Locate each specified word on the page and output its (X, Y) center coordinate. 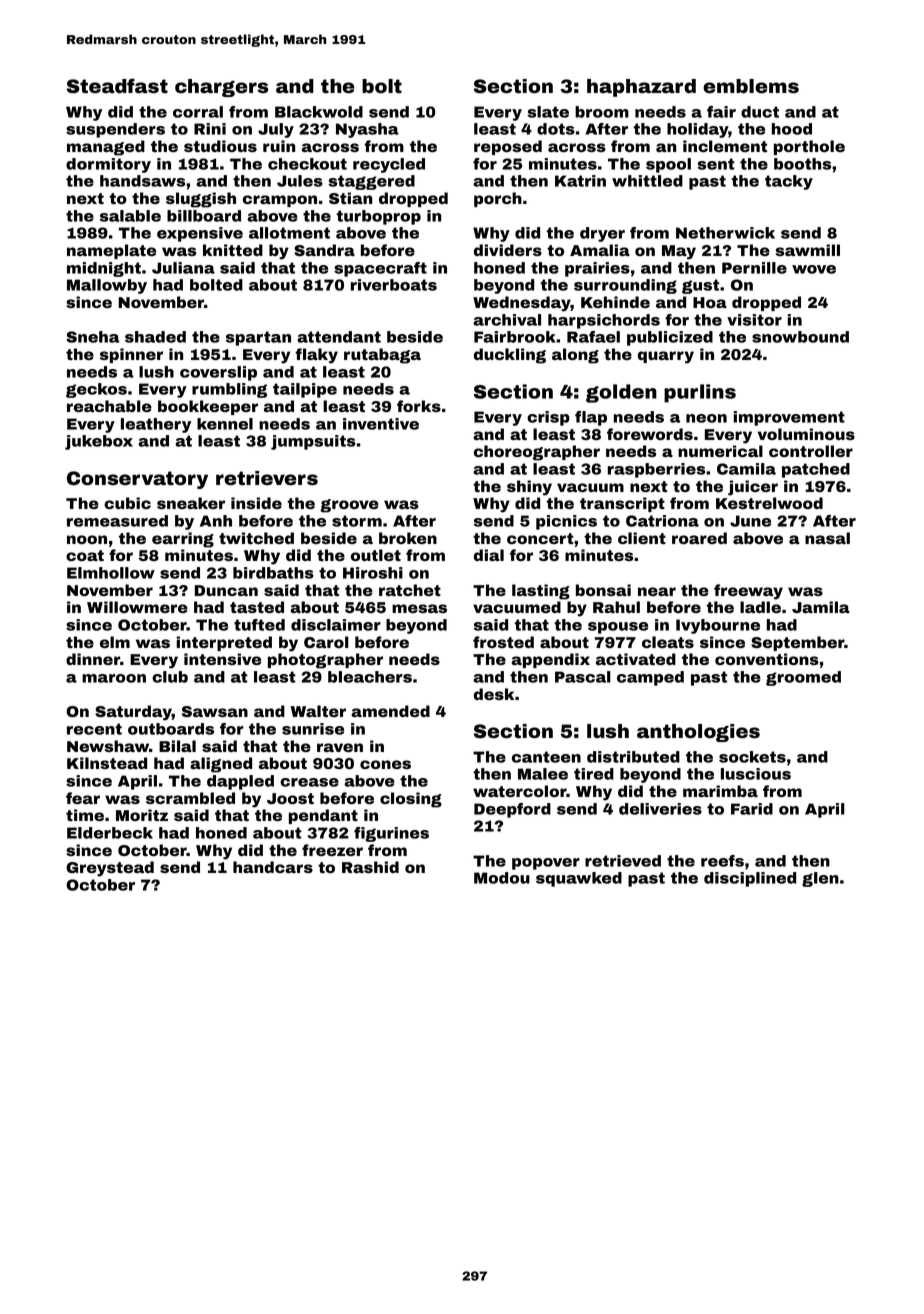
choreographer (537, 453)
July (276, 130)
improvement (789, 418)
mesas (419, 608)
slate (548, 112)
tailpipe (305, 390)
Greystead (110, 869)
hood (792, 129)
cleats (668, 642)
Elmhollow (111, 573)
